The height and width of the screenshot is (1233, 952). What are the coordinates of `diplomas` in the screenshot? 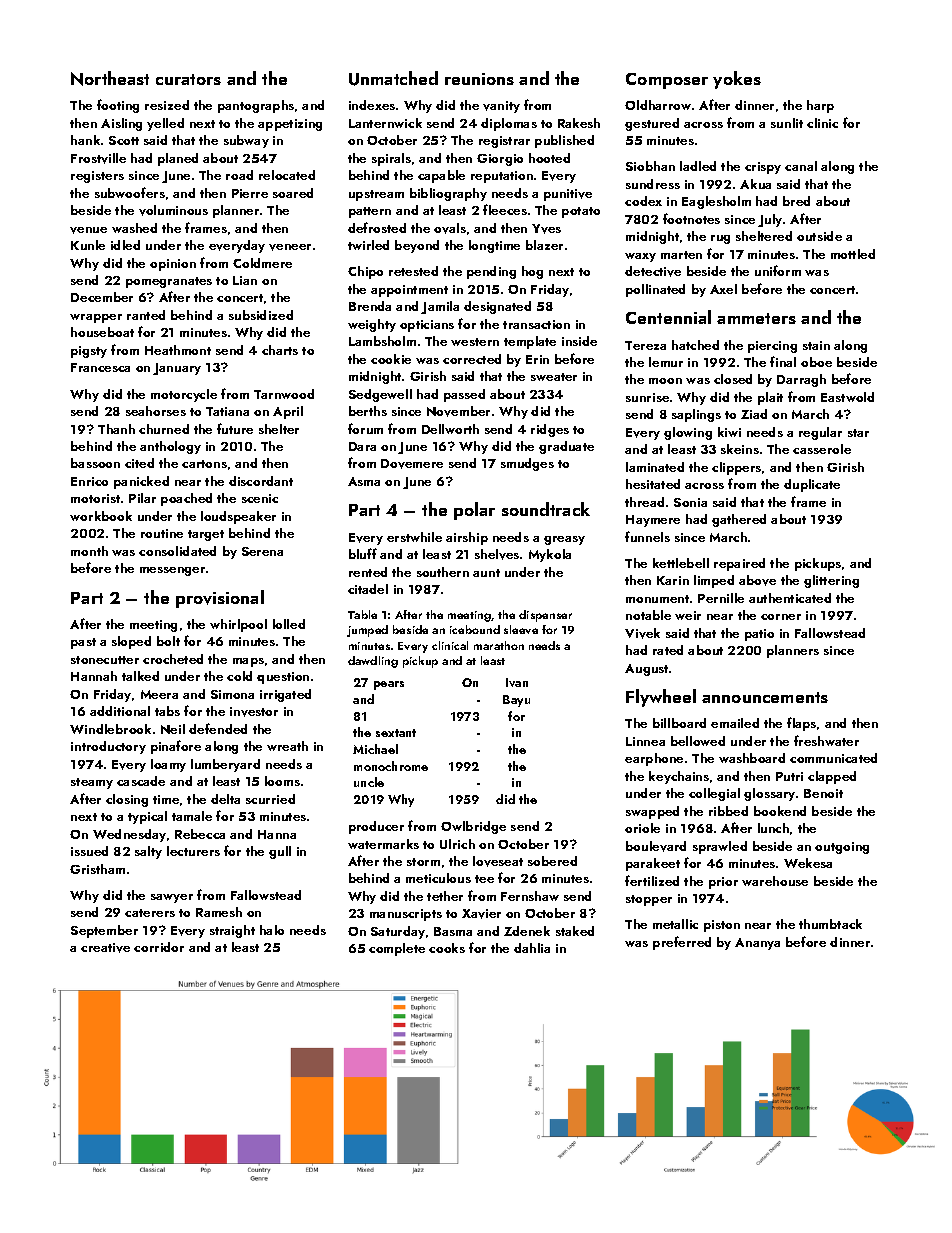 It's located at (509, 124).
